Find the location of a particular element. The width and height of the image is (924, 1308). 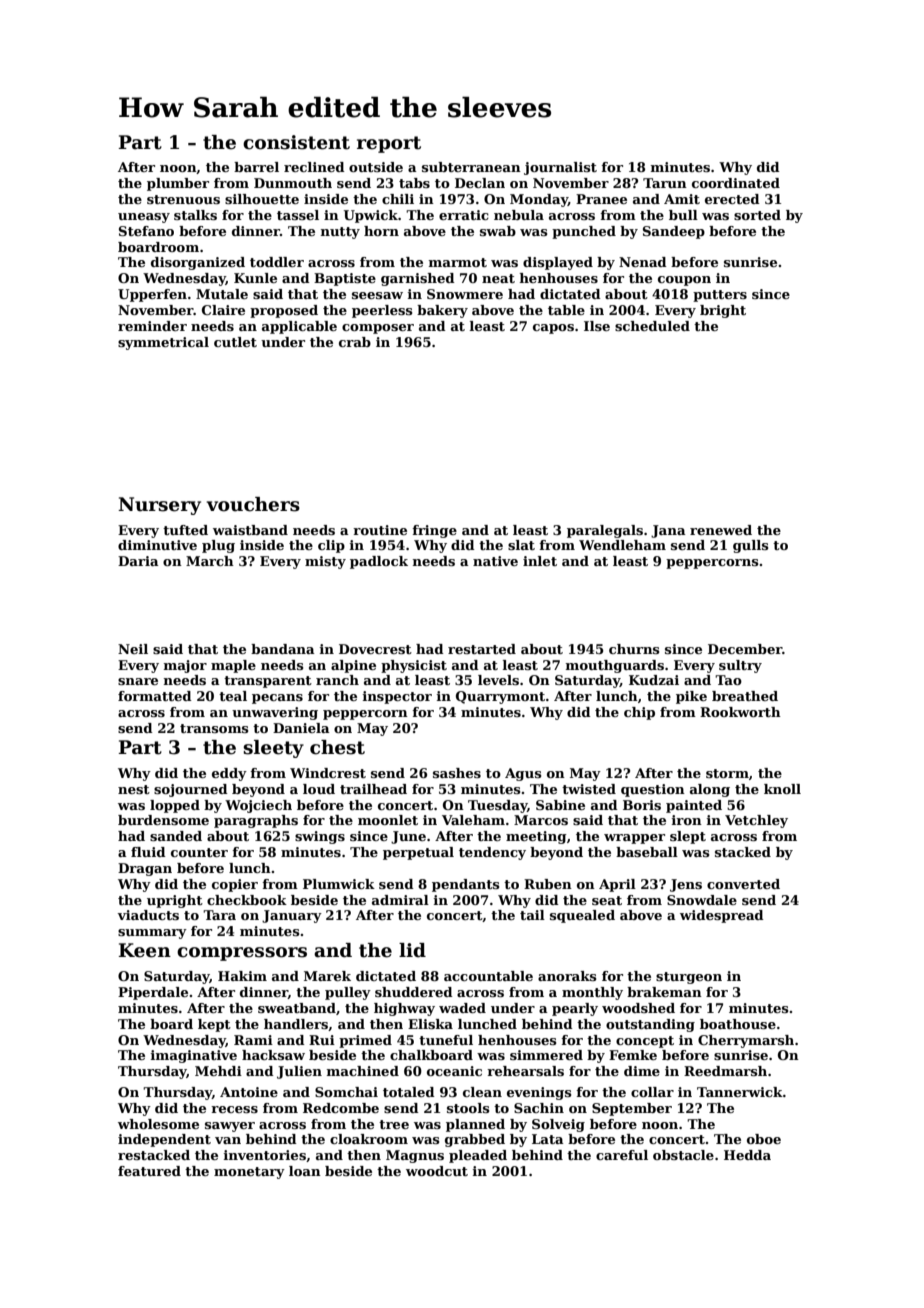

slat is located at coordinates (521, 545).
